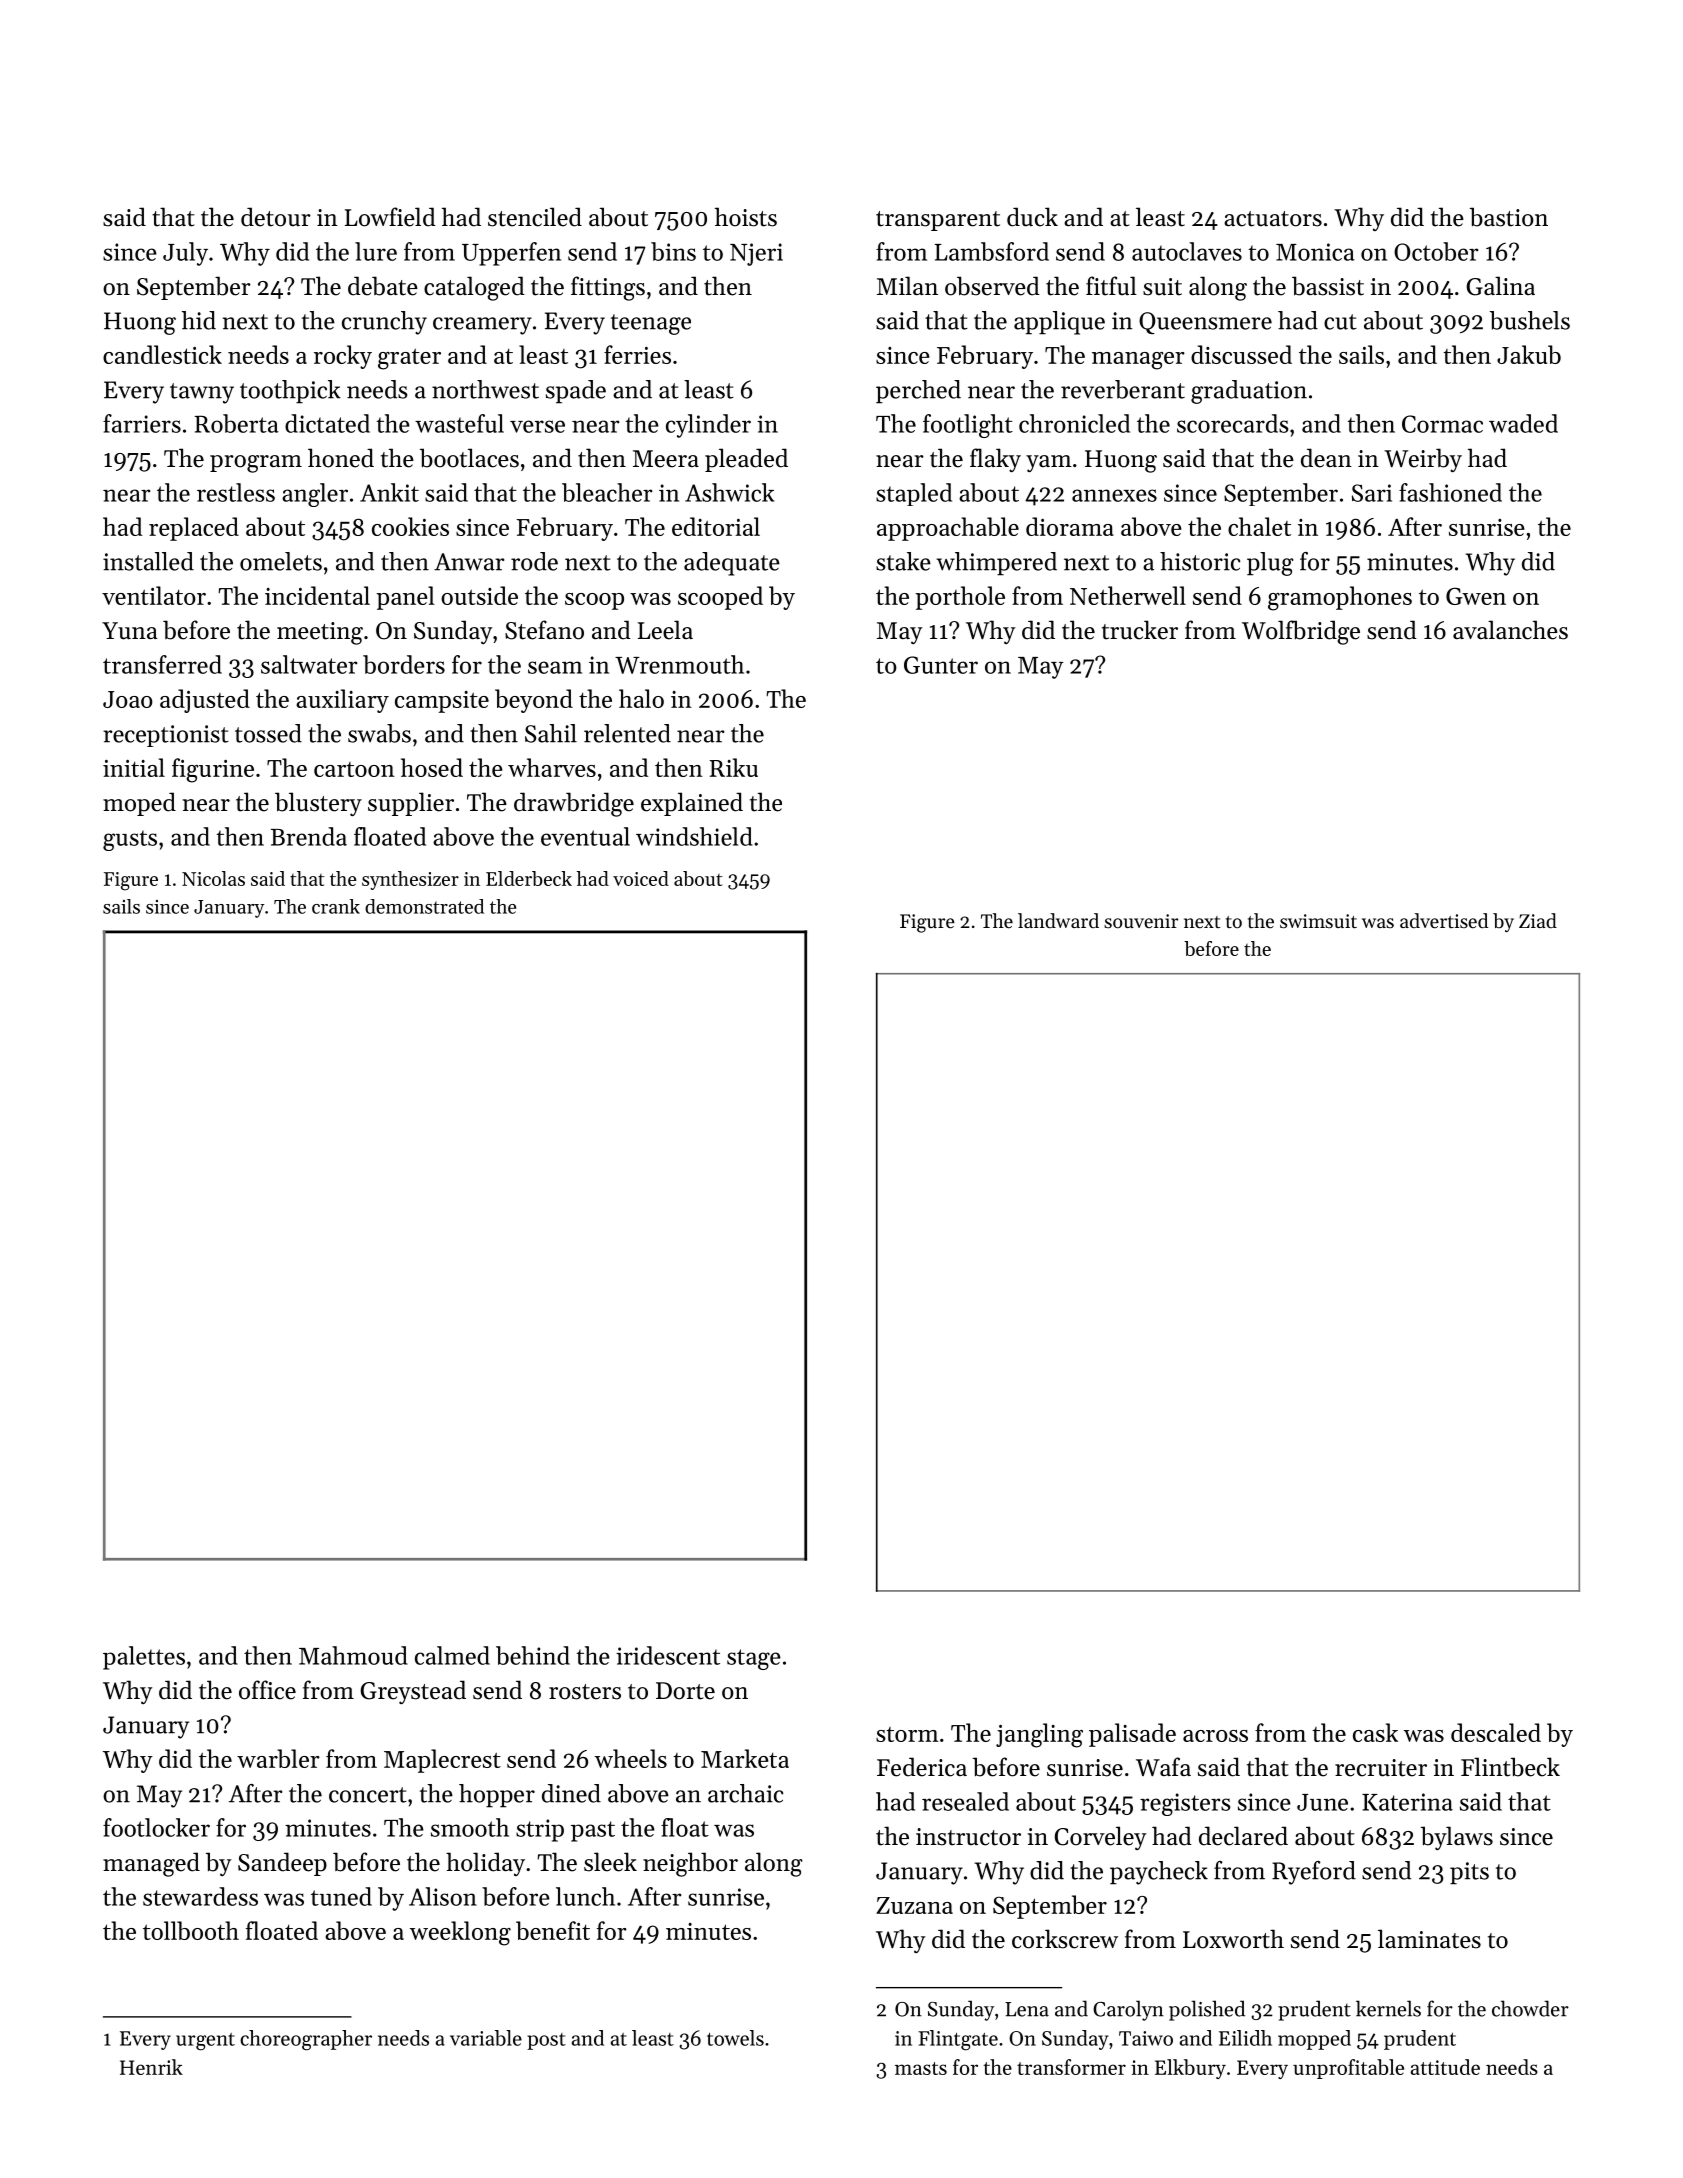 The width and height of the page is (1683, 2178). Describe the element at coordinates (1058, 920) in the page. I see `landward` at that location.
